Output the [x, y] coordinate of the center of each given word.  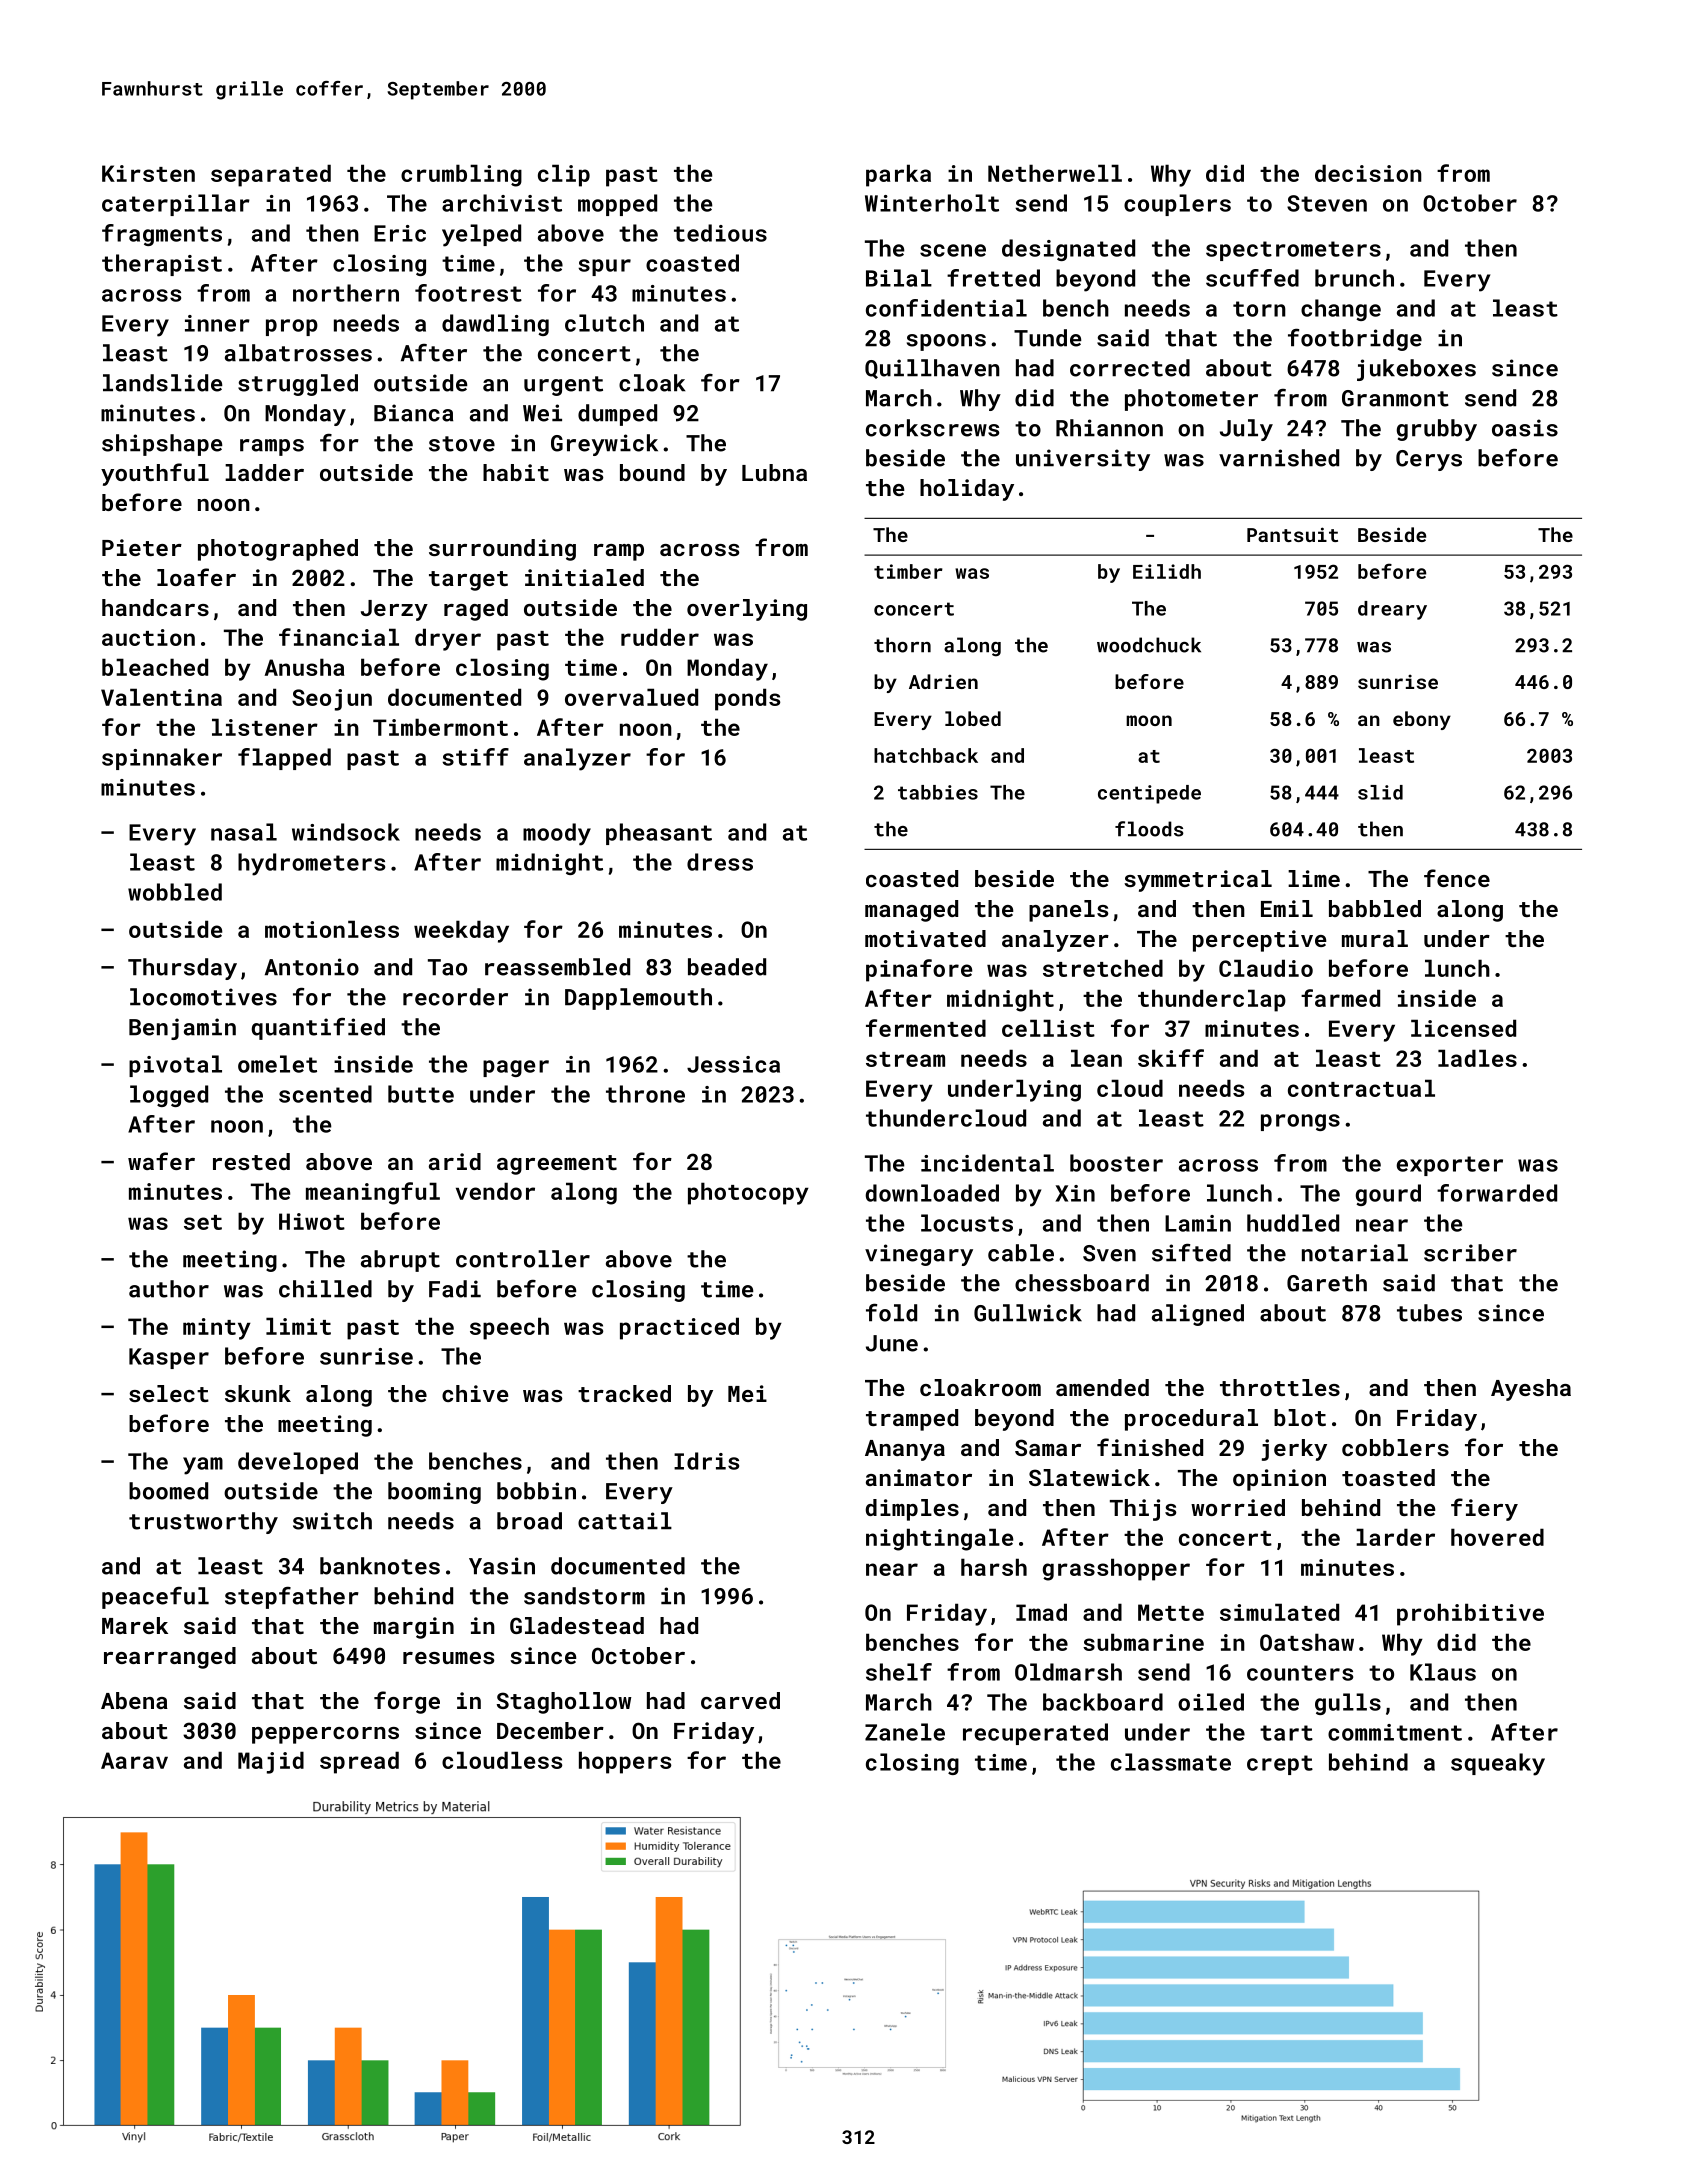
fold [891, 1312]
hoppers [625, 1762]
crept [1280, 1765]
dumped [617, 415]
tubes [1429, 1313]
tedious [720, 233]
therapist [162, 265]
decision [1368, 173]
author [169, 1289]
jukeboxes [1416, 370]
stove [462, 444]
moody [557, 834]
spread [359, 1762]
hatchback [926, 755]
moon [1149, 720]
